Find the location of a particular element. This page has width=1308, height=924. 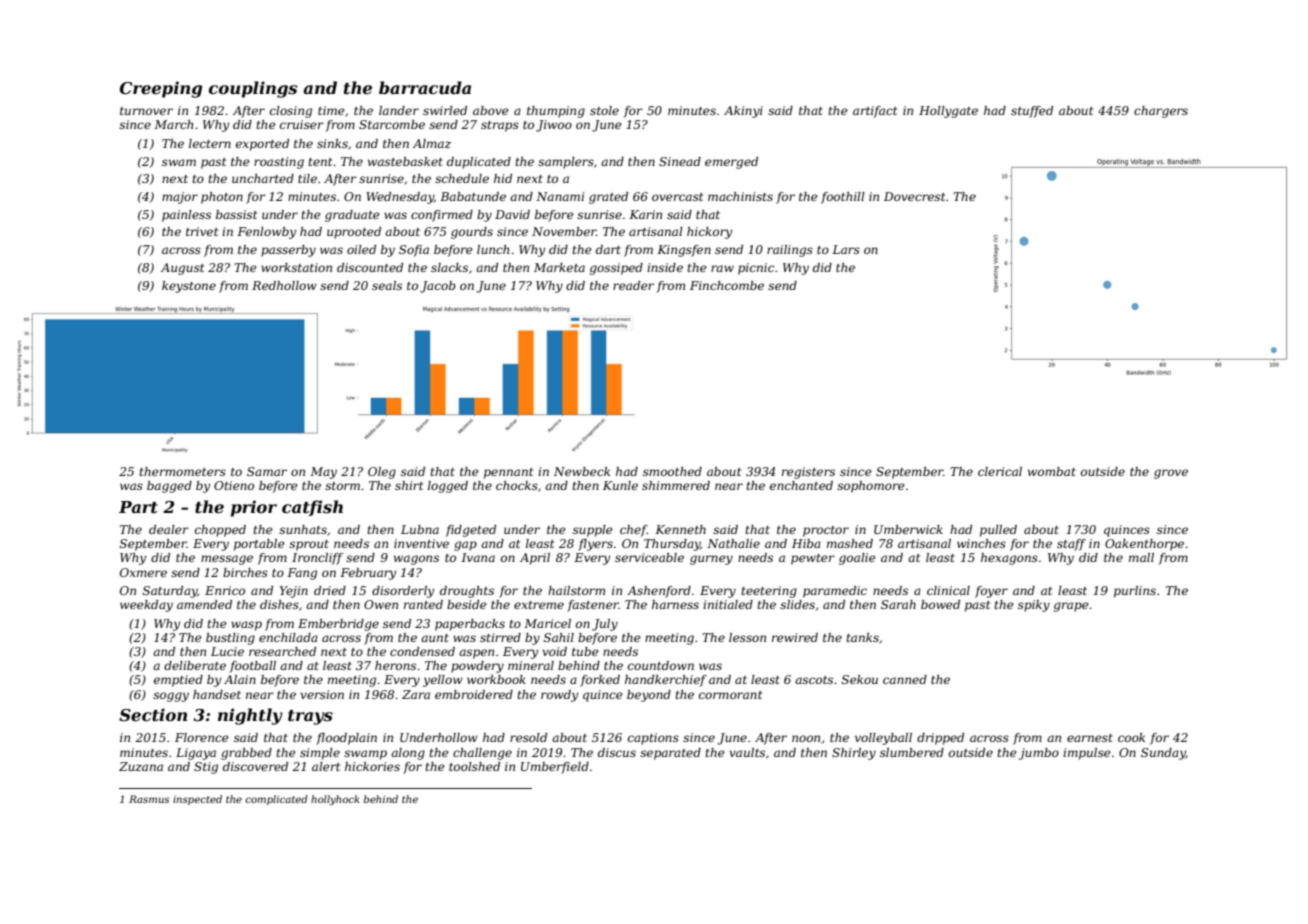

Dovecrest is located at coordinates (914, 196).
